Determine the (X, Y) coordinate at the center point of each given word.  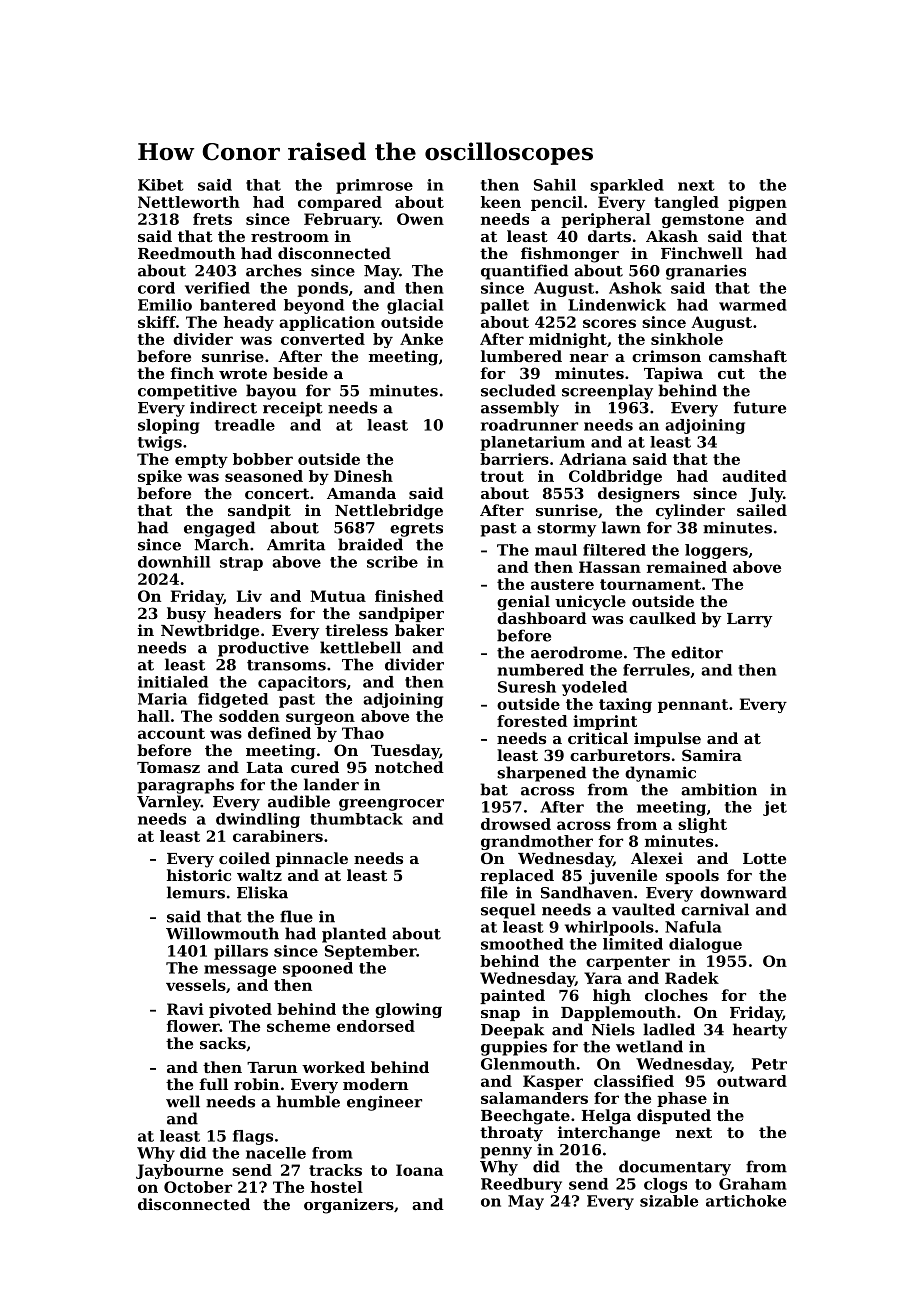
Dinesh (363, 476)
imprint (605, 722)
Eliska (262, 892)
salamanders (534, 1098)
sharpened (541, 774)
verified (217, 288)
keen (501, 202)
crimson (666, 356)
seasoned (264, 476)
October (198, 1187)
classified (634, 1081)
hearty (760, 1031)
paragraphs (185, 786)
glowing (408, 1010)
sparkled (627, 186)
